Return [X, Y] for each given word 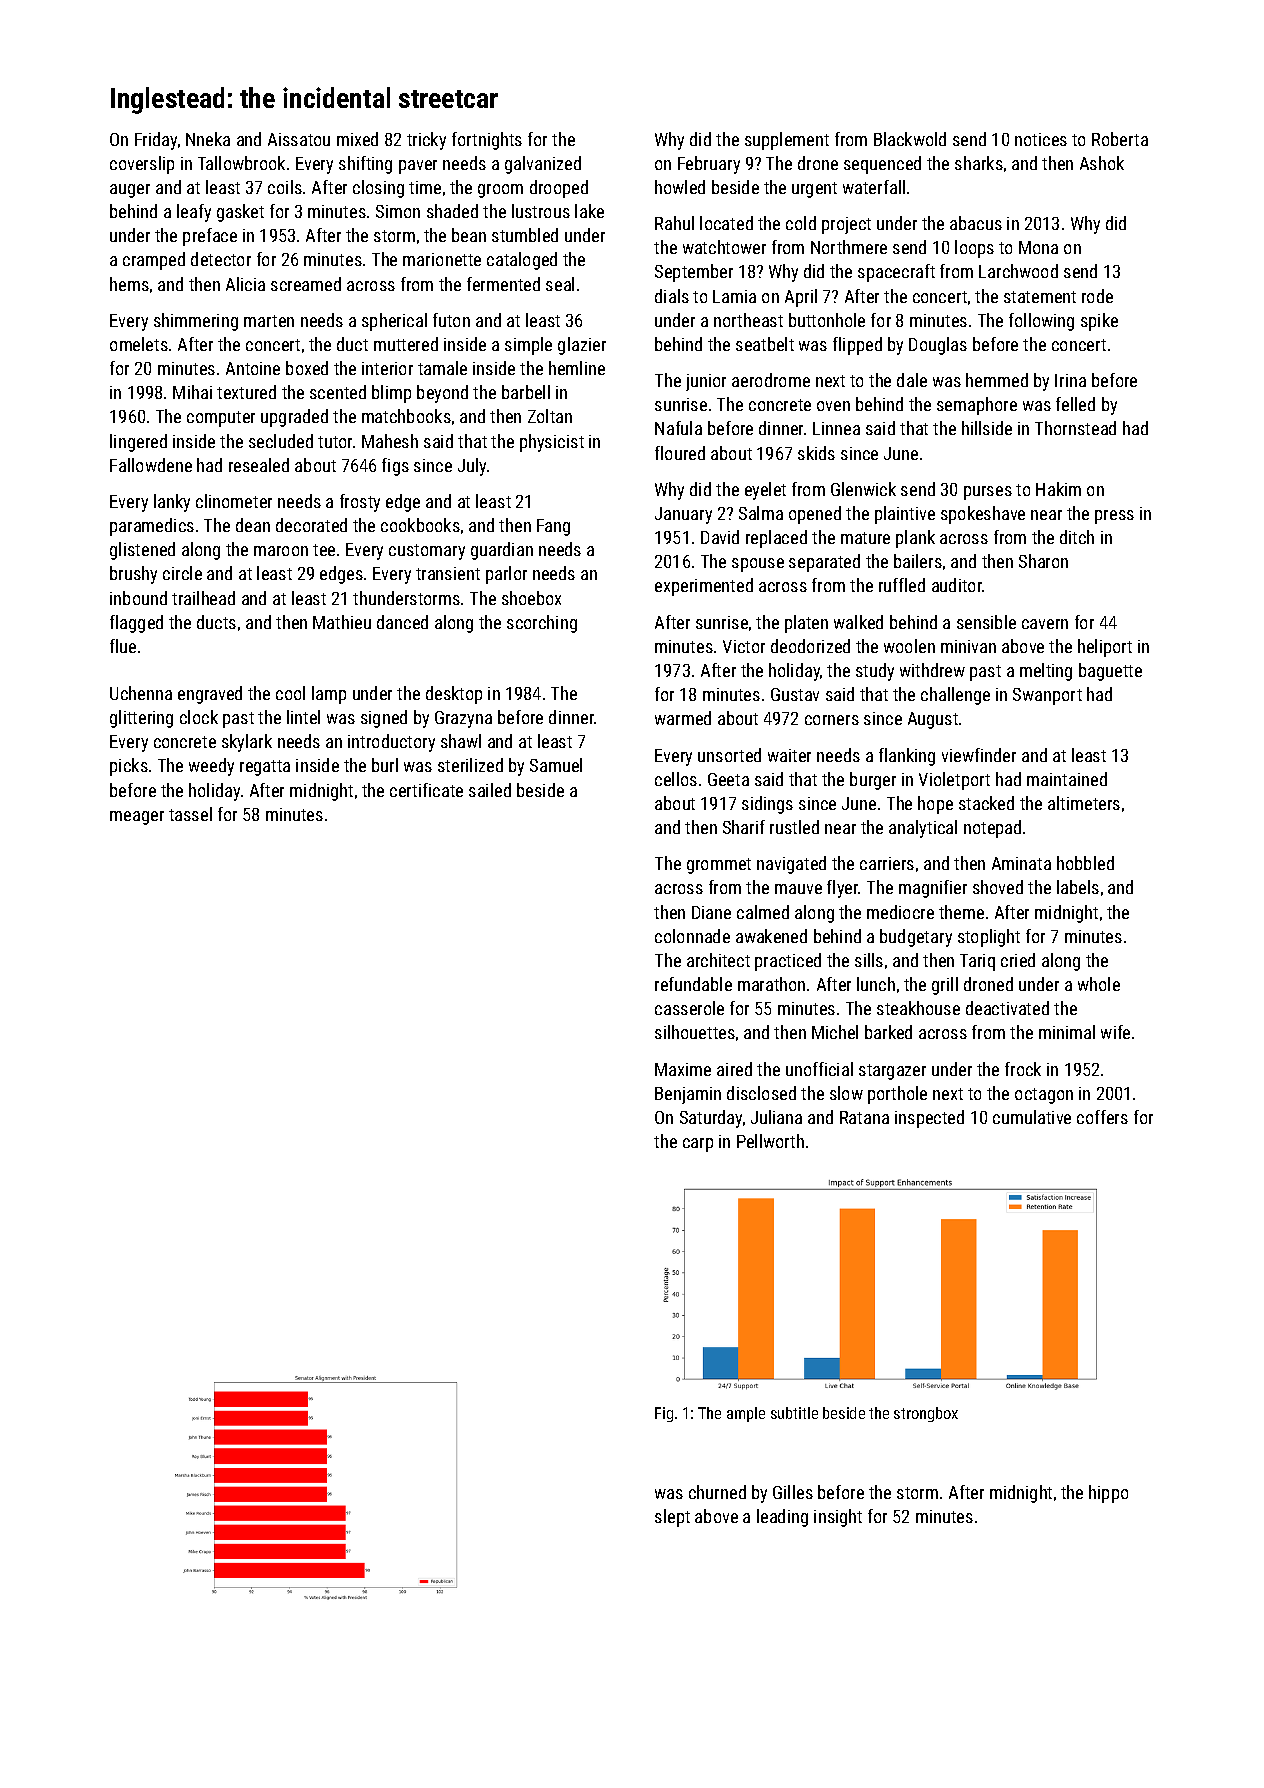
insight [838, 1518]
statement [1040, 297]
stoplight [989, 938]
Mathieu [342, 622]
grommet [719, 866]
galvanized [543, 165]
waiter [789, 755]
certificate [426, 790]
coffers [1102, 1117]
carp [698, 1145]
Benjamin [688, 1095]
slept [672, 1518]
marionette [442, 259]
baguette [1110, 672]
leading [782, 1518]
